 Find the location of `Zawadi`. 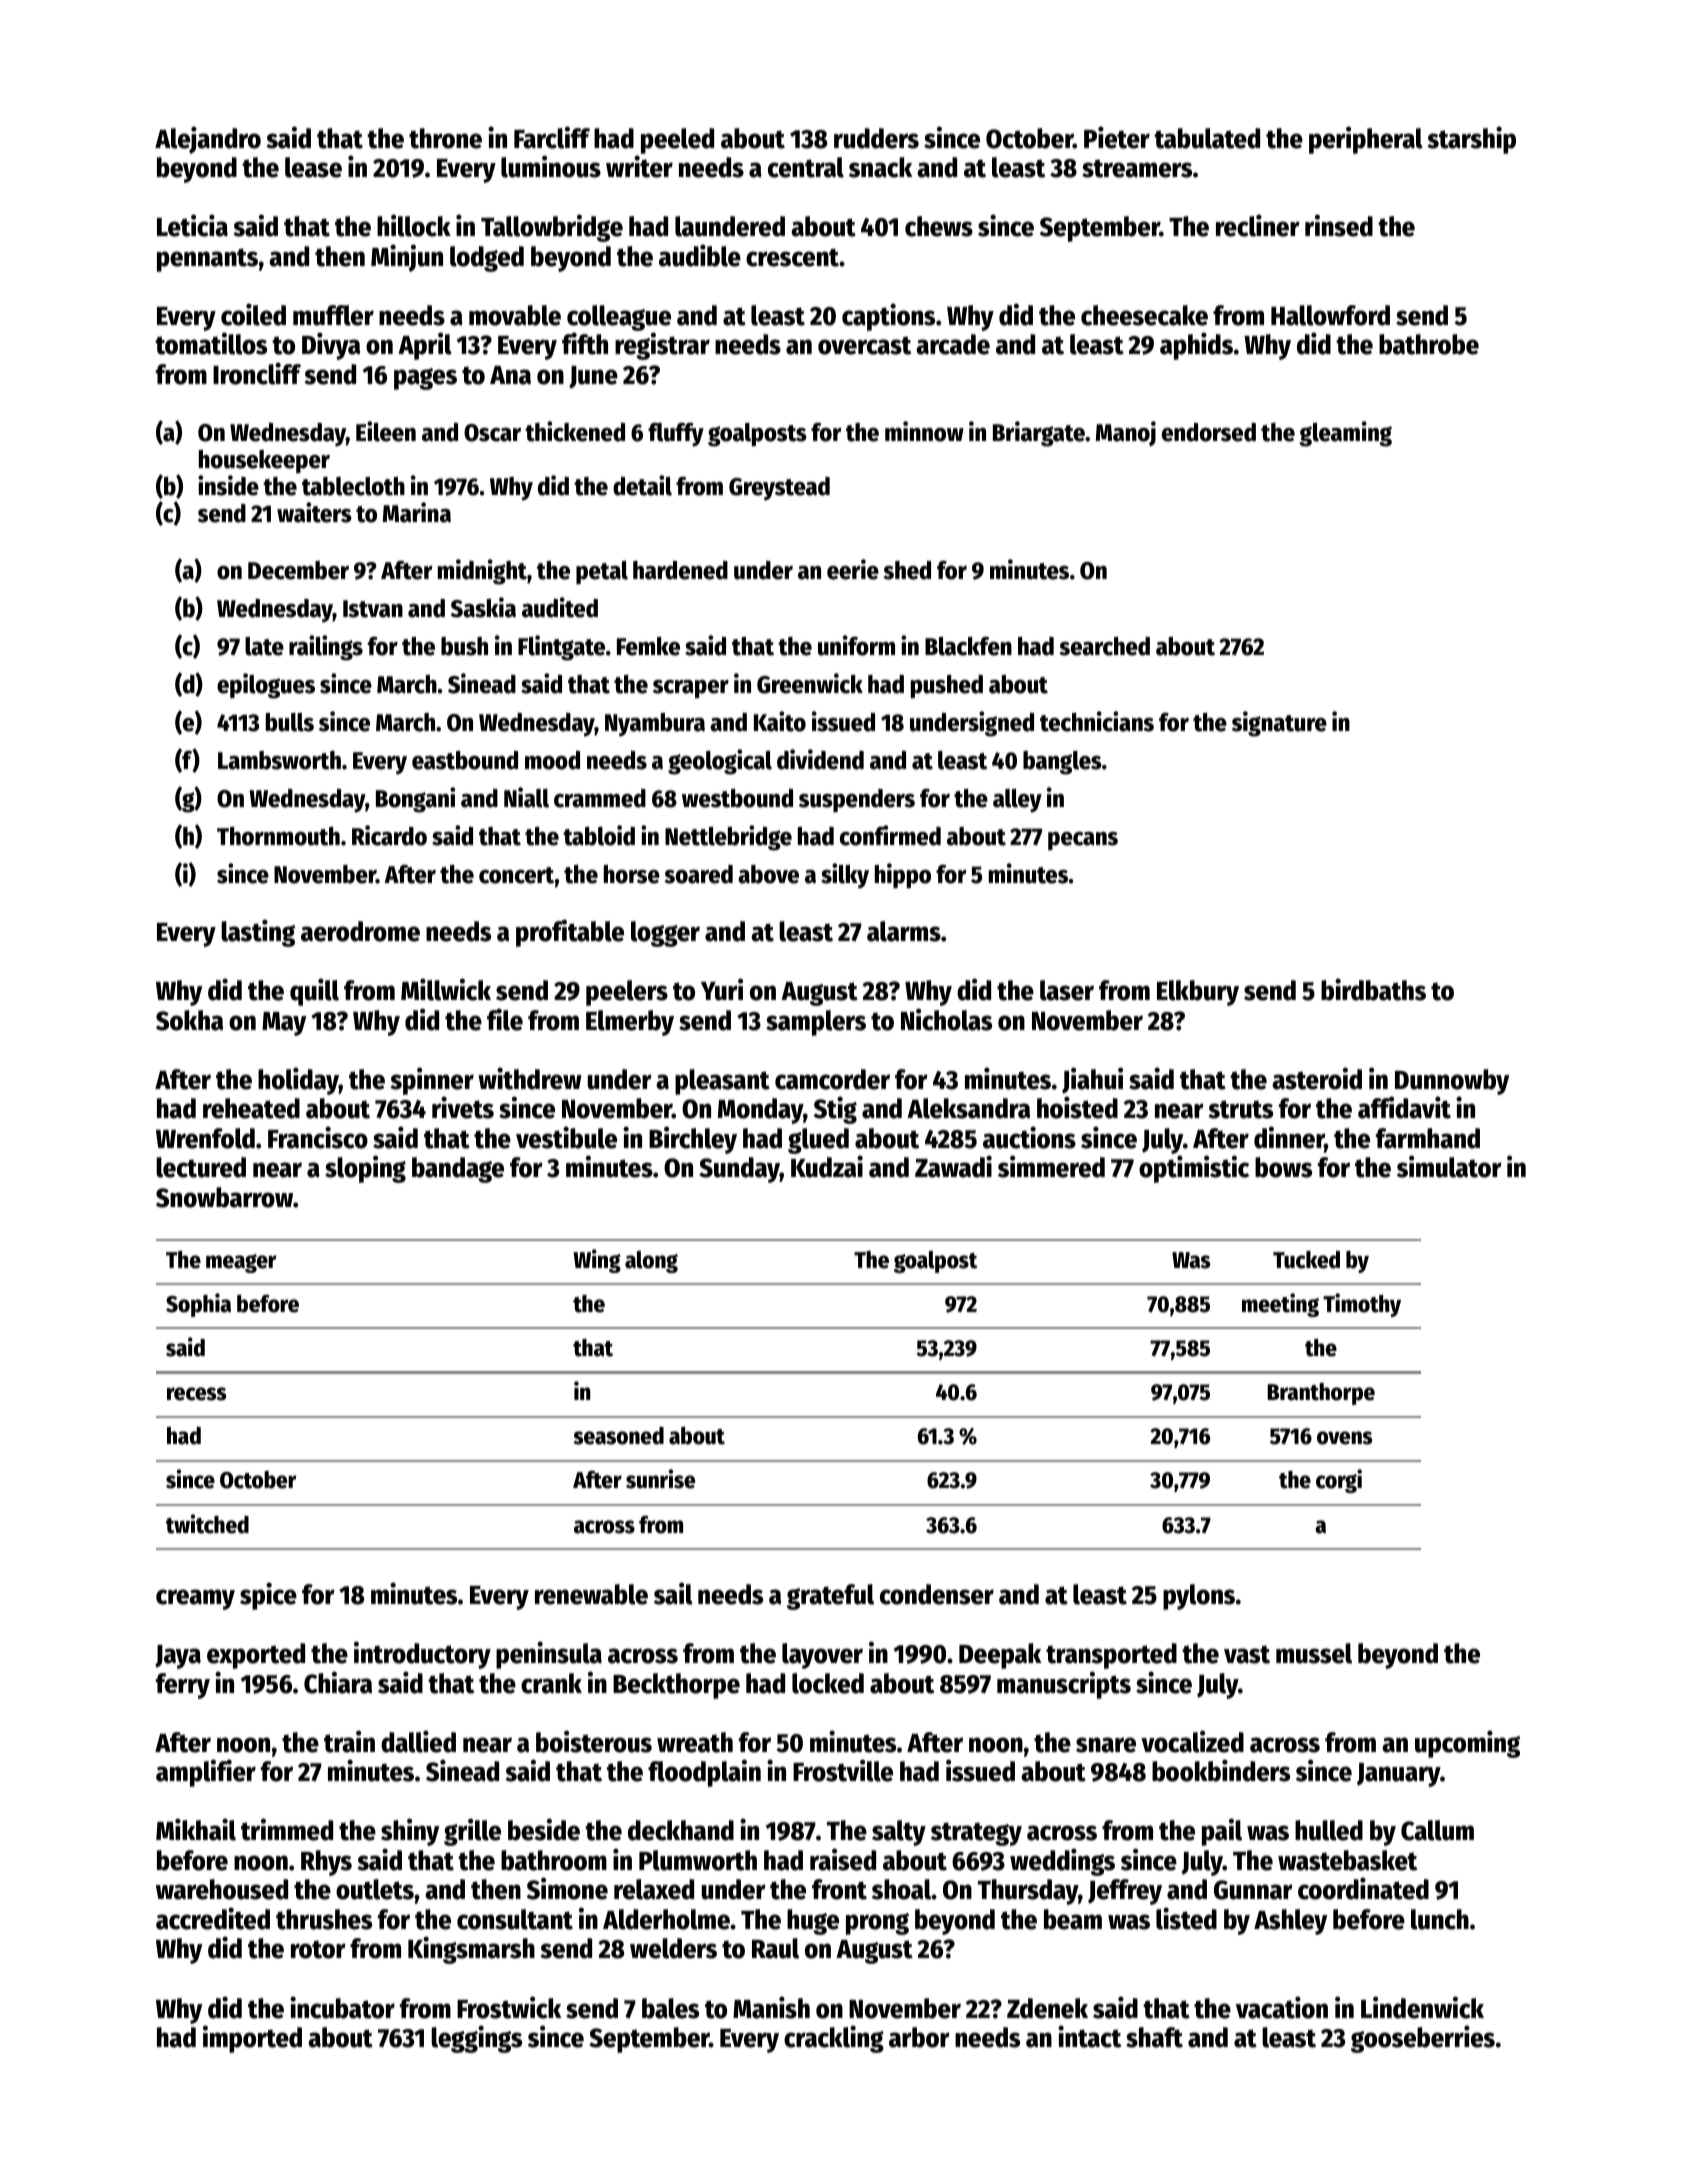

Zawadi is located at coordinates (953, 1166).
